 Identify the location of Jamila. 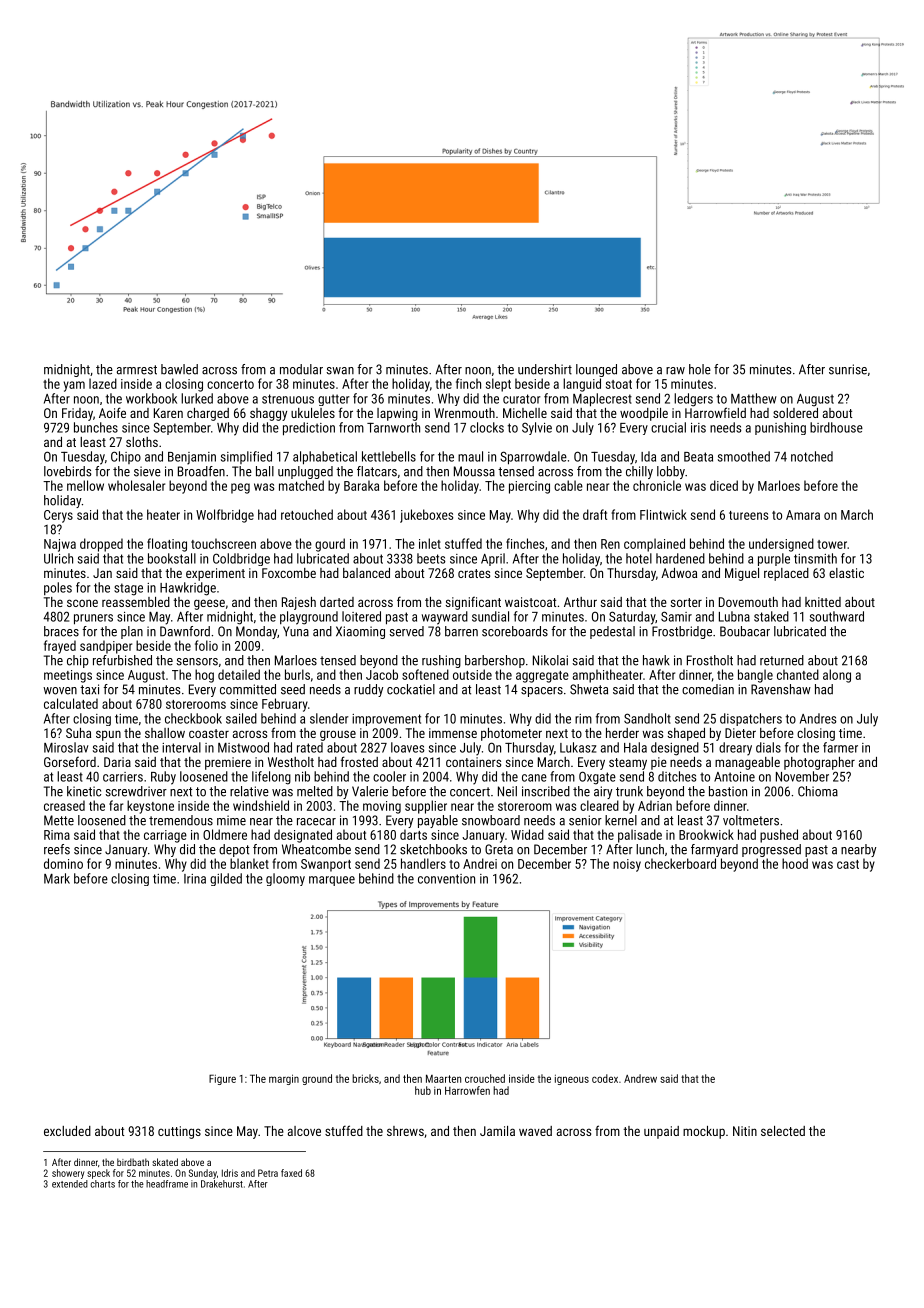
(497, 1131).
